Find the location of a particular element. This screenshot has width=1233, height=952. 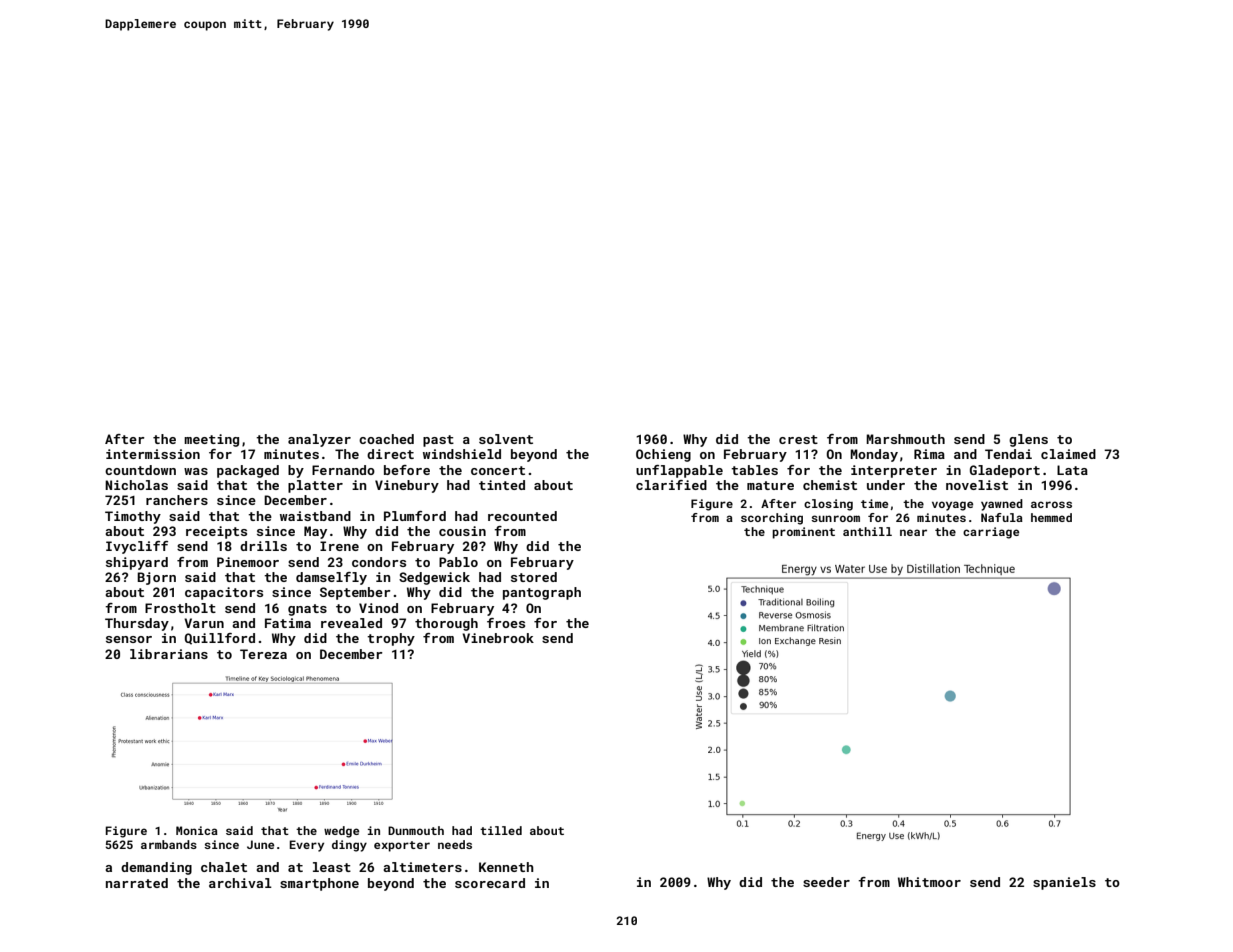

wedge is located at coordinates (341, 832).
